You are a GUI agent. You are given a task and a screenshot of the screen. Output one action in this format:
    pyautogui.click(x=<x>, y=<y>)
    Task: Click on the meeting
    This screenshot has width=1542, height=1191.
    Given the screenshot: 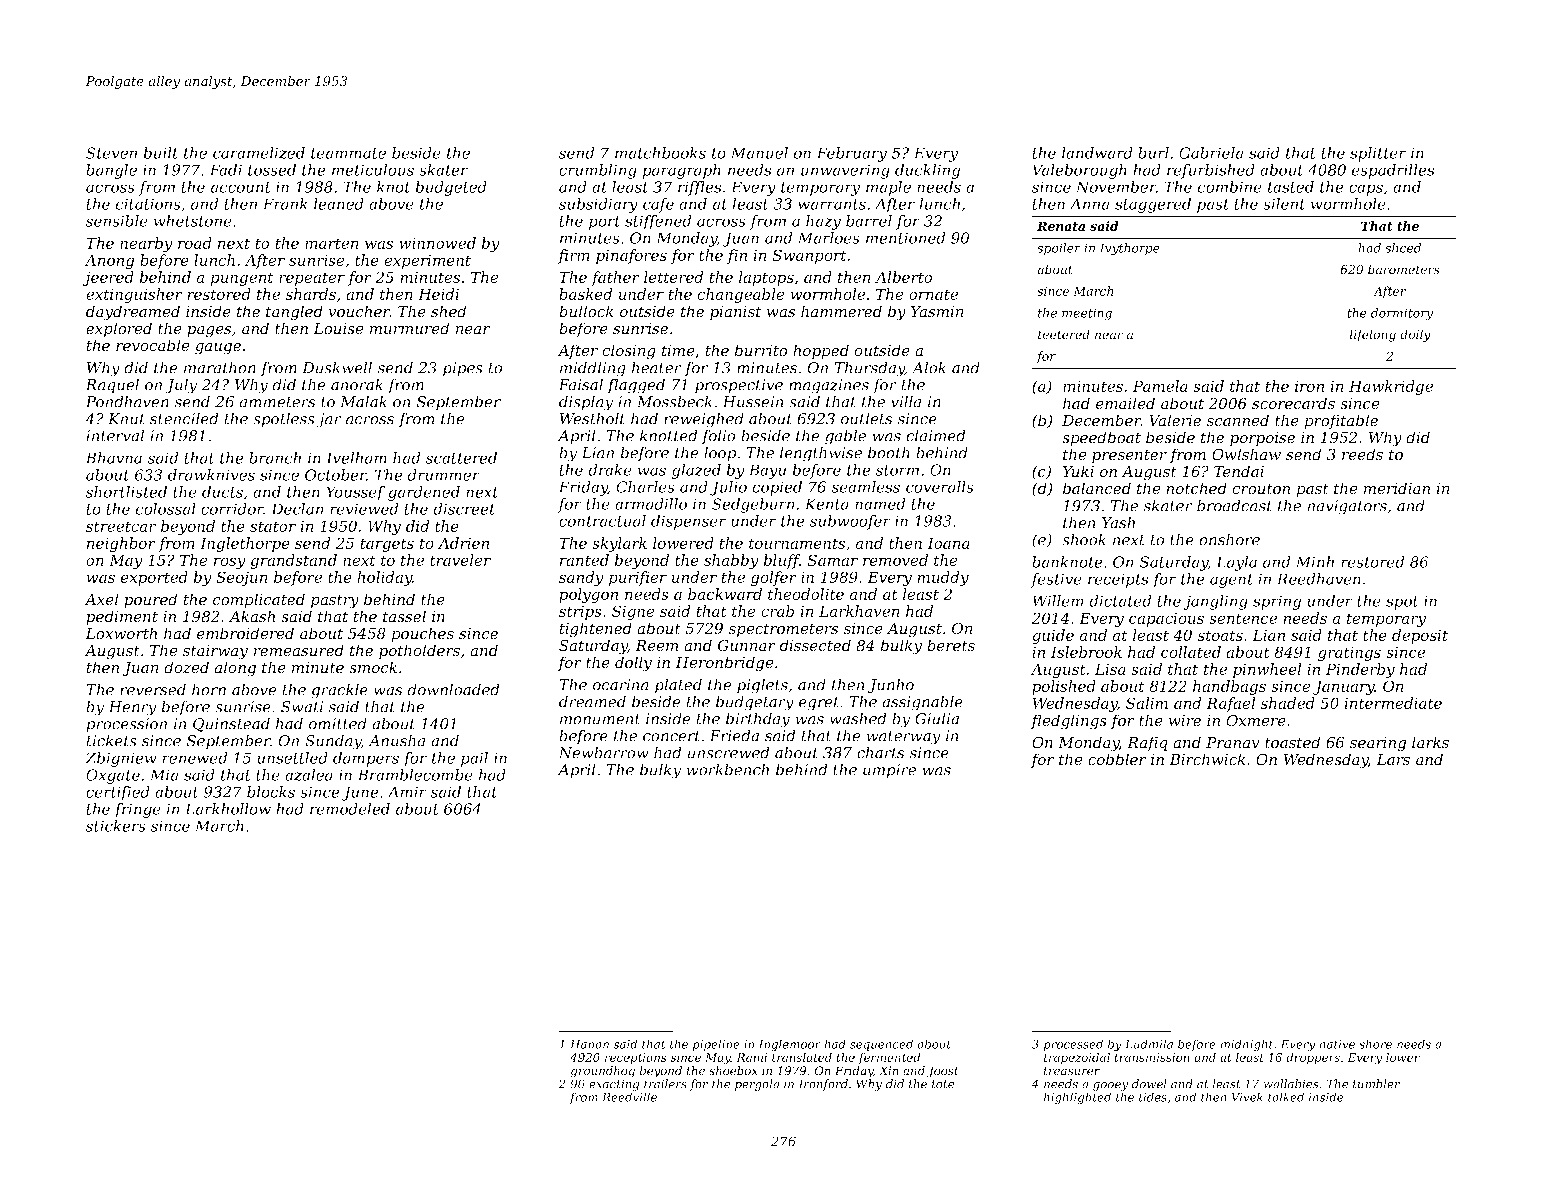 What is the action you would take?
    pyautogui.click(x=1087, y=314)
